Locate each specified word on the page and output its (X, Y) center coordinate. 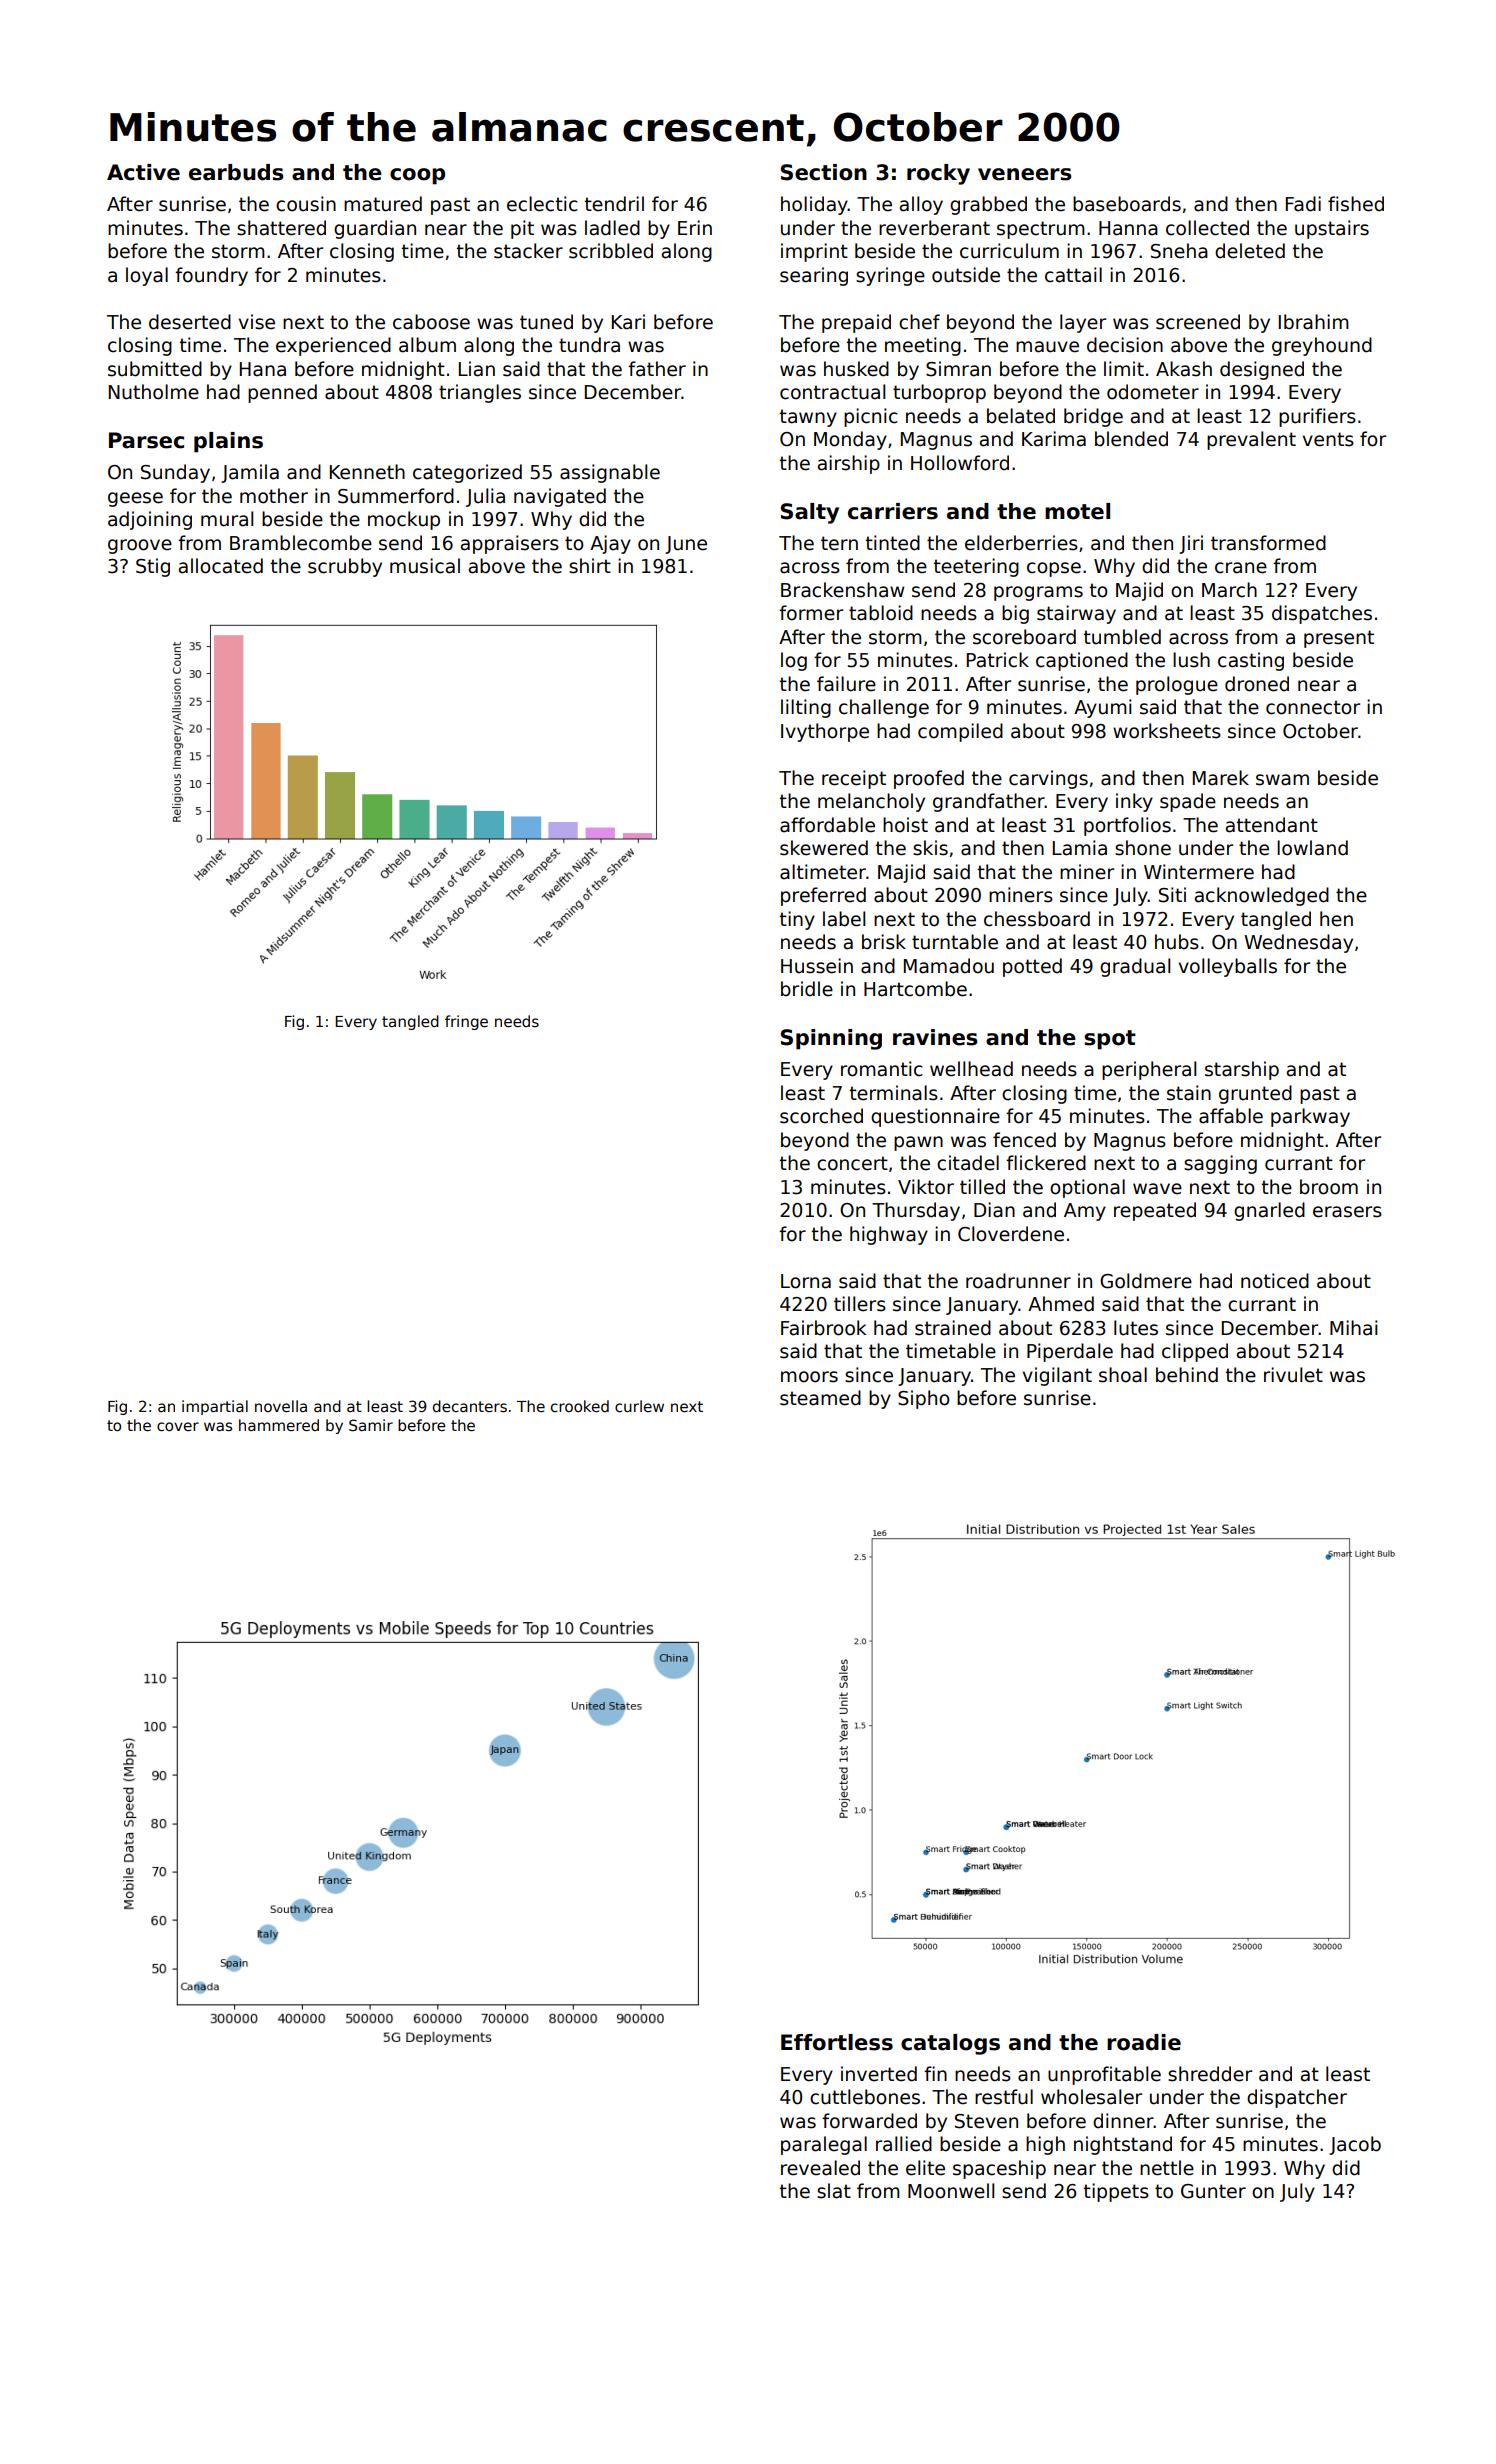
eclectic (542, 204)
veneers (1025, 174)
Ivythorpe (825, 732)
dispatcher (1297, 2098)
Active (143, 172)
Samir (371, 1425)
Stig (153, 567)
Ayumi (1102, 708)
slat (834, 2191)
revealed (820, 2168)
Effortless (837, 2042)
